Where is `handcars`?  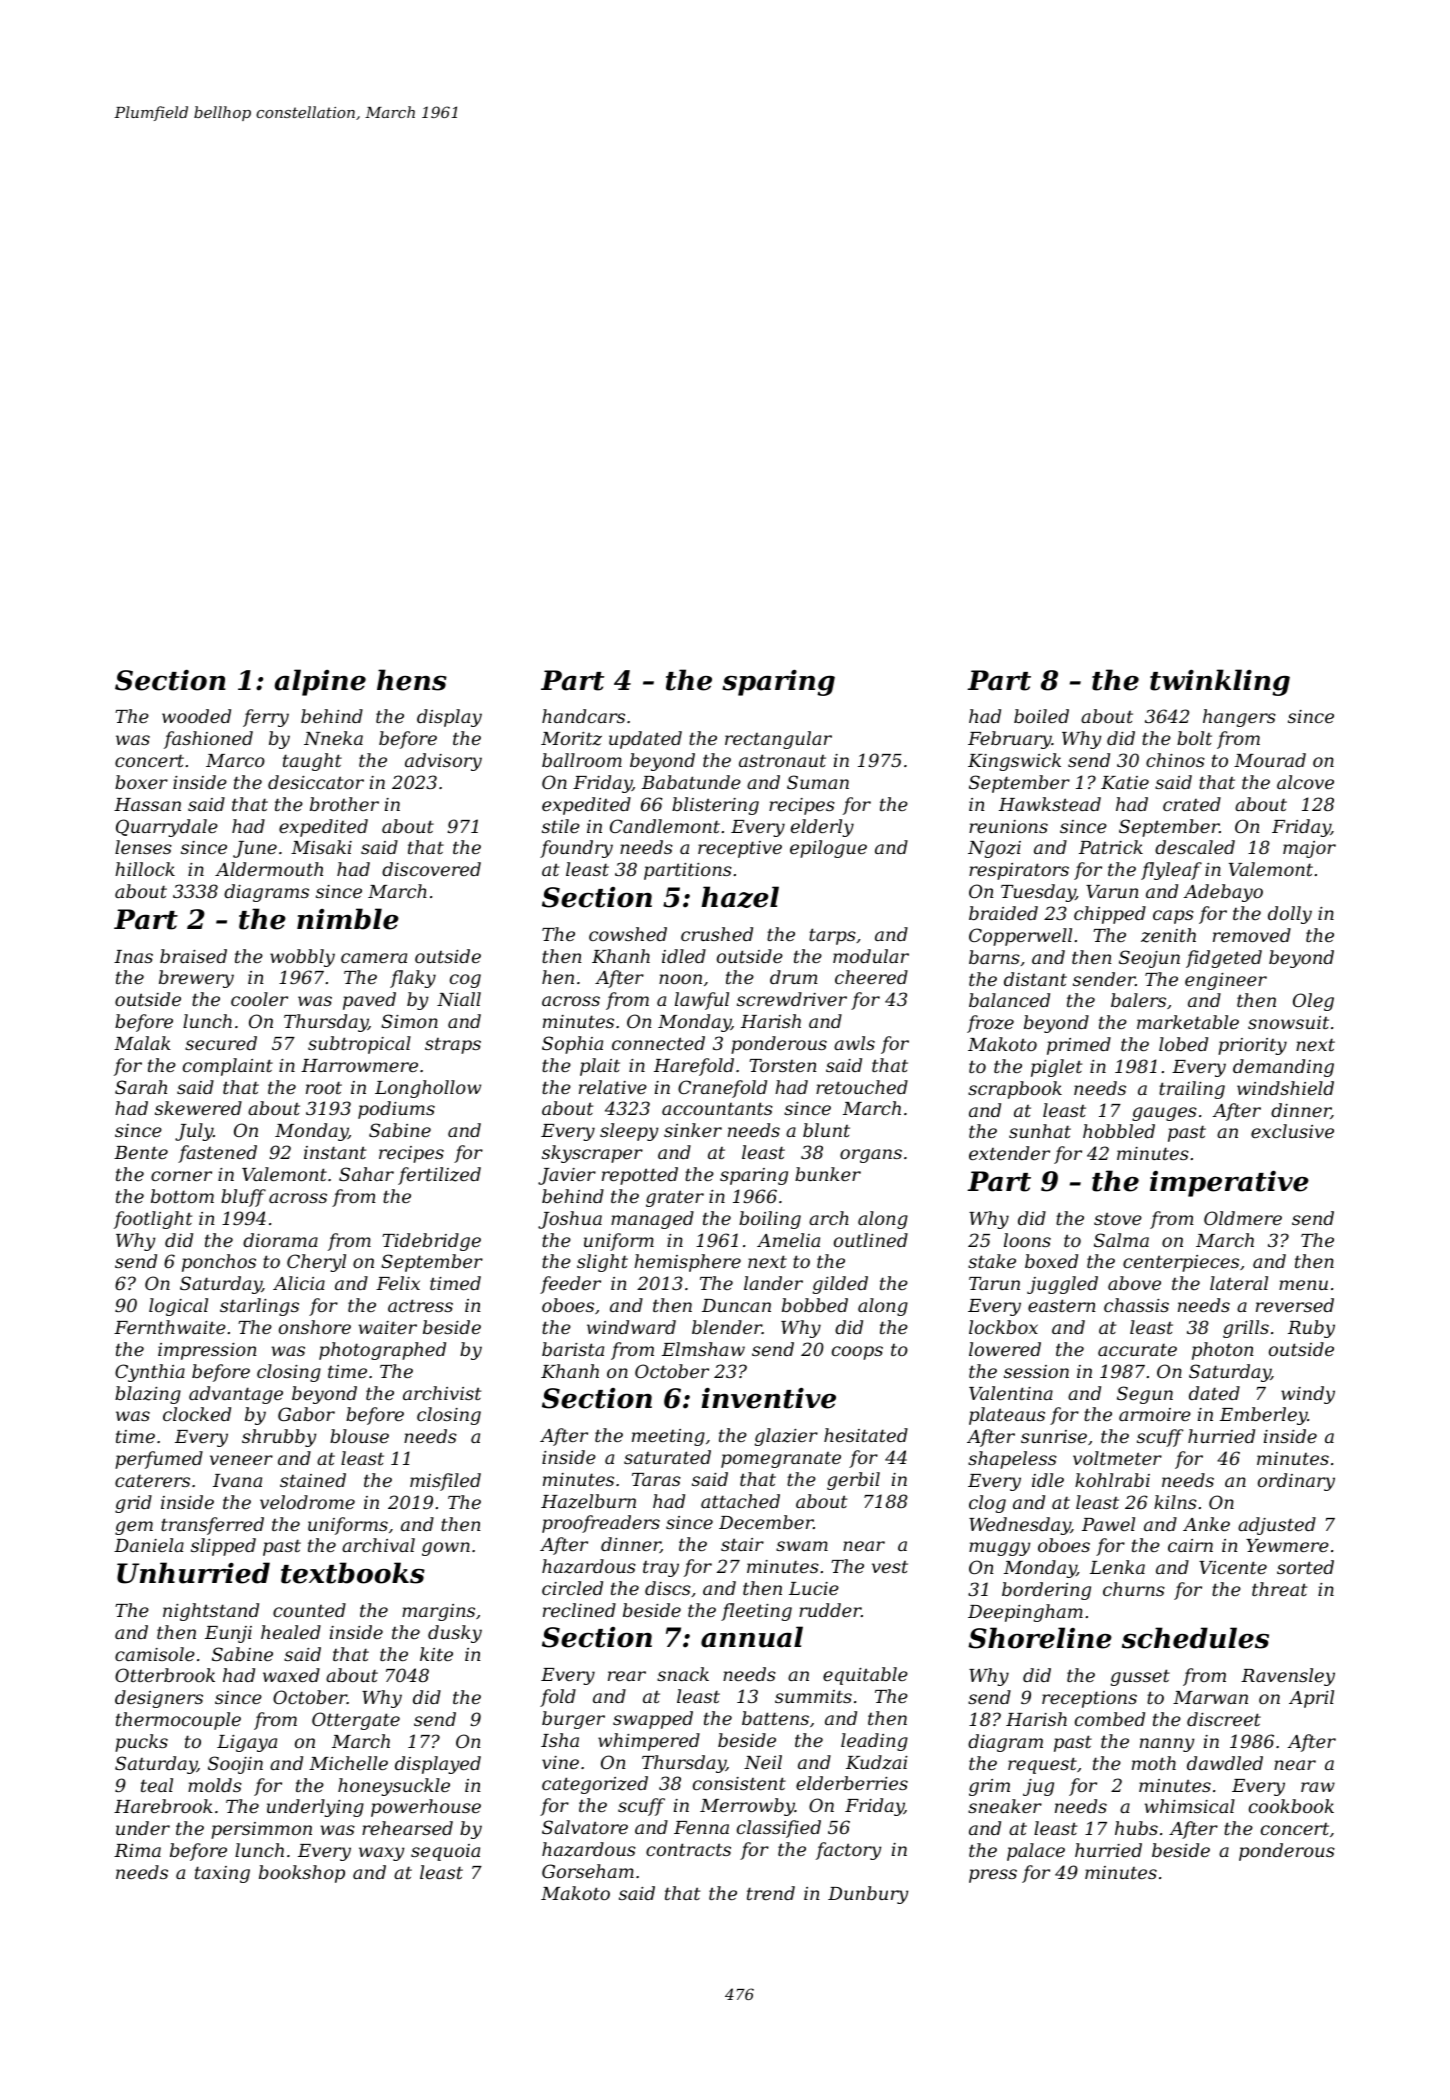
handcars is located at coordinates (583, 716).
